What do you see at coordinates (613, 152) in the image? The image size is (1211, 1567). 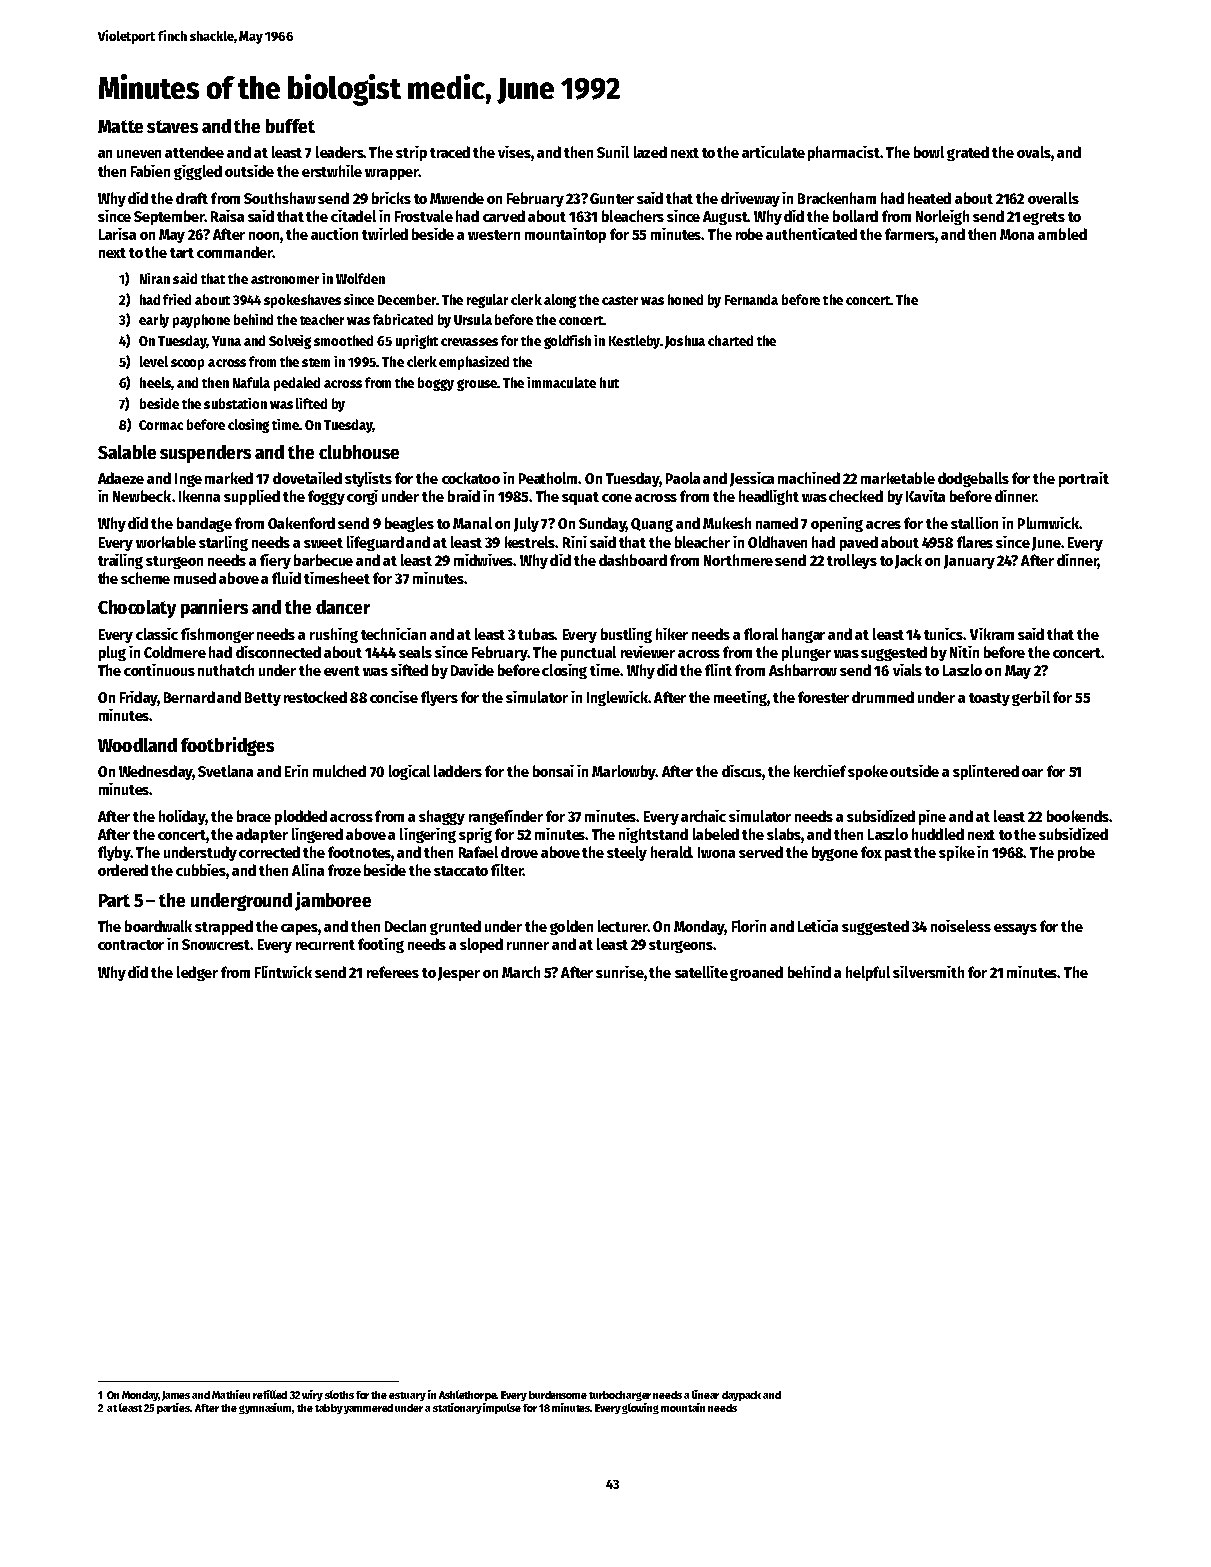 I see `Sunil` at bounding box center [613, 152].
